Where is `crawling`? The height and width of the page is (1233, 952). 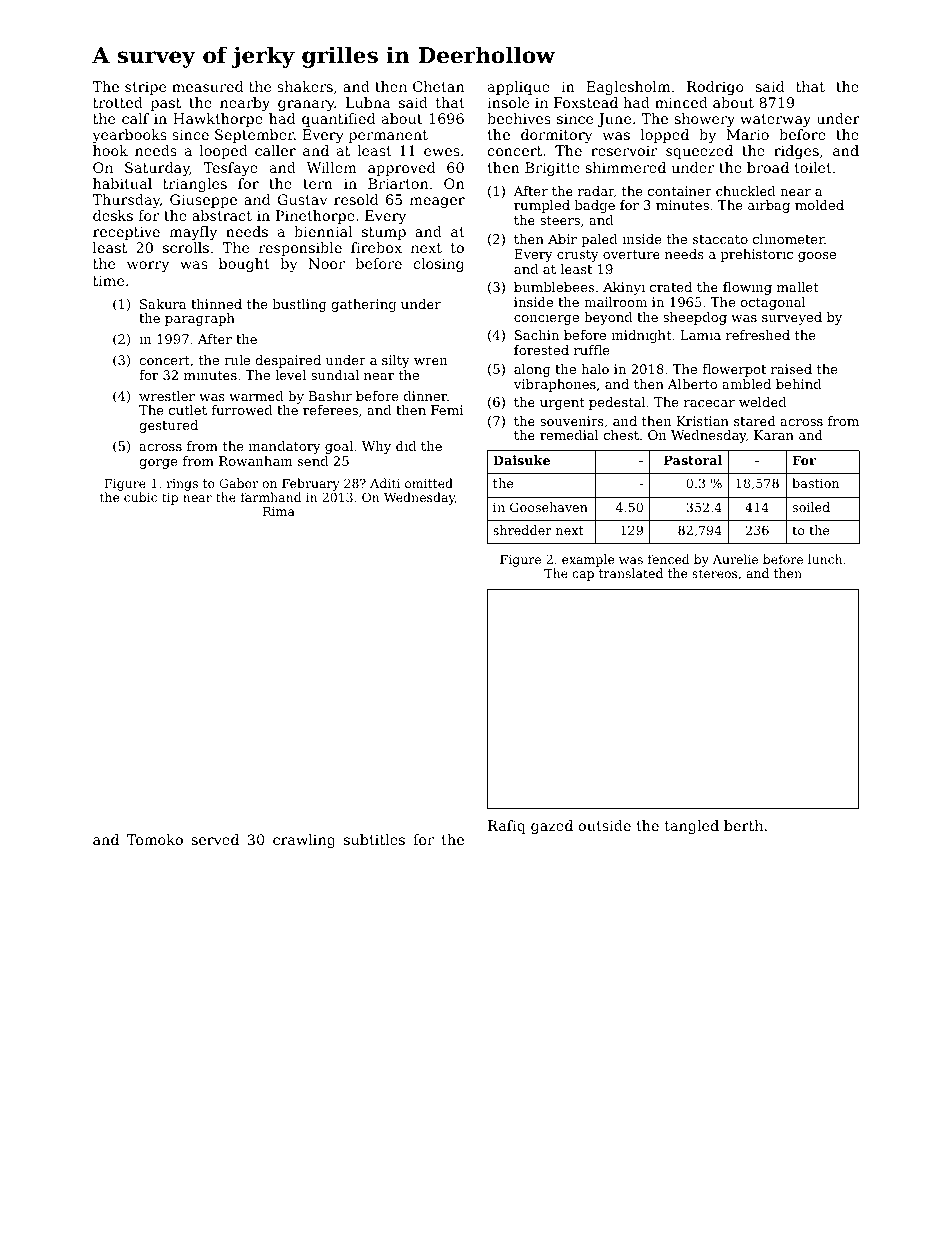
crawling is located at coordinates (304, 841).
